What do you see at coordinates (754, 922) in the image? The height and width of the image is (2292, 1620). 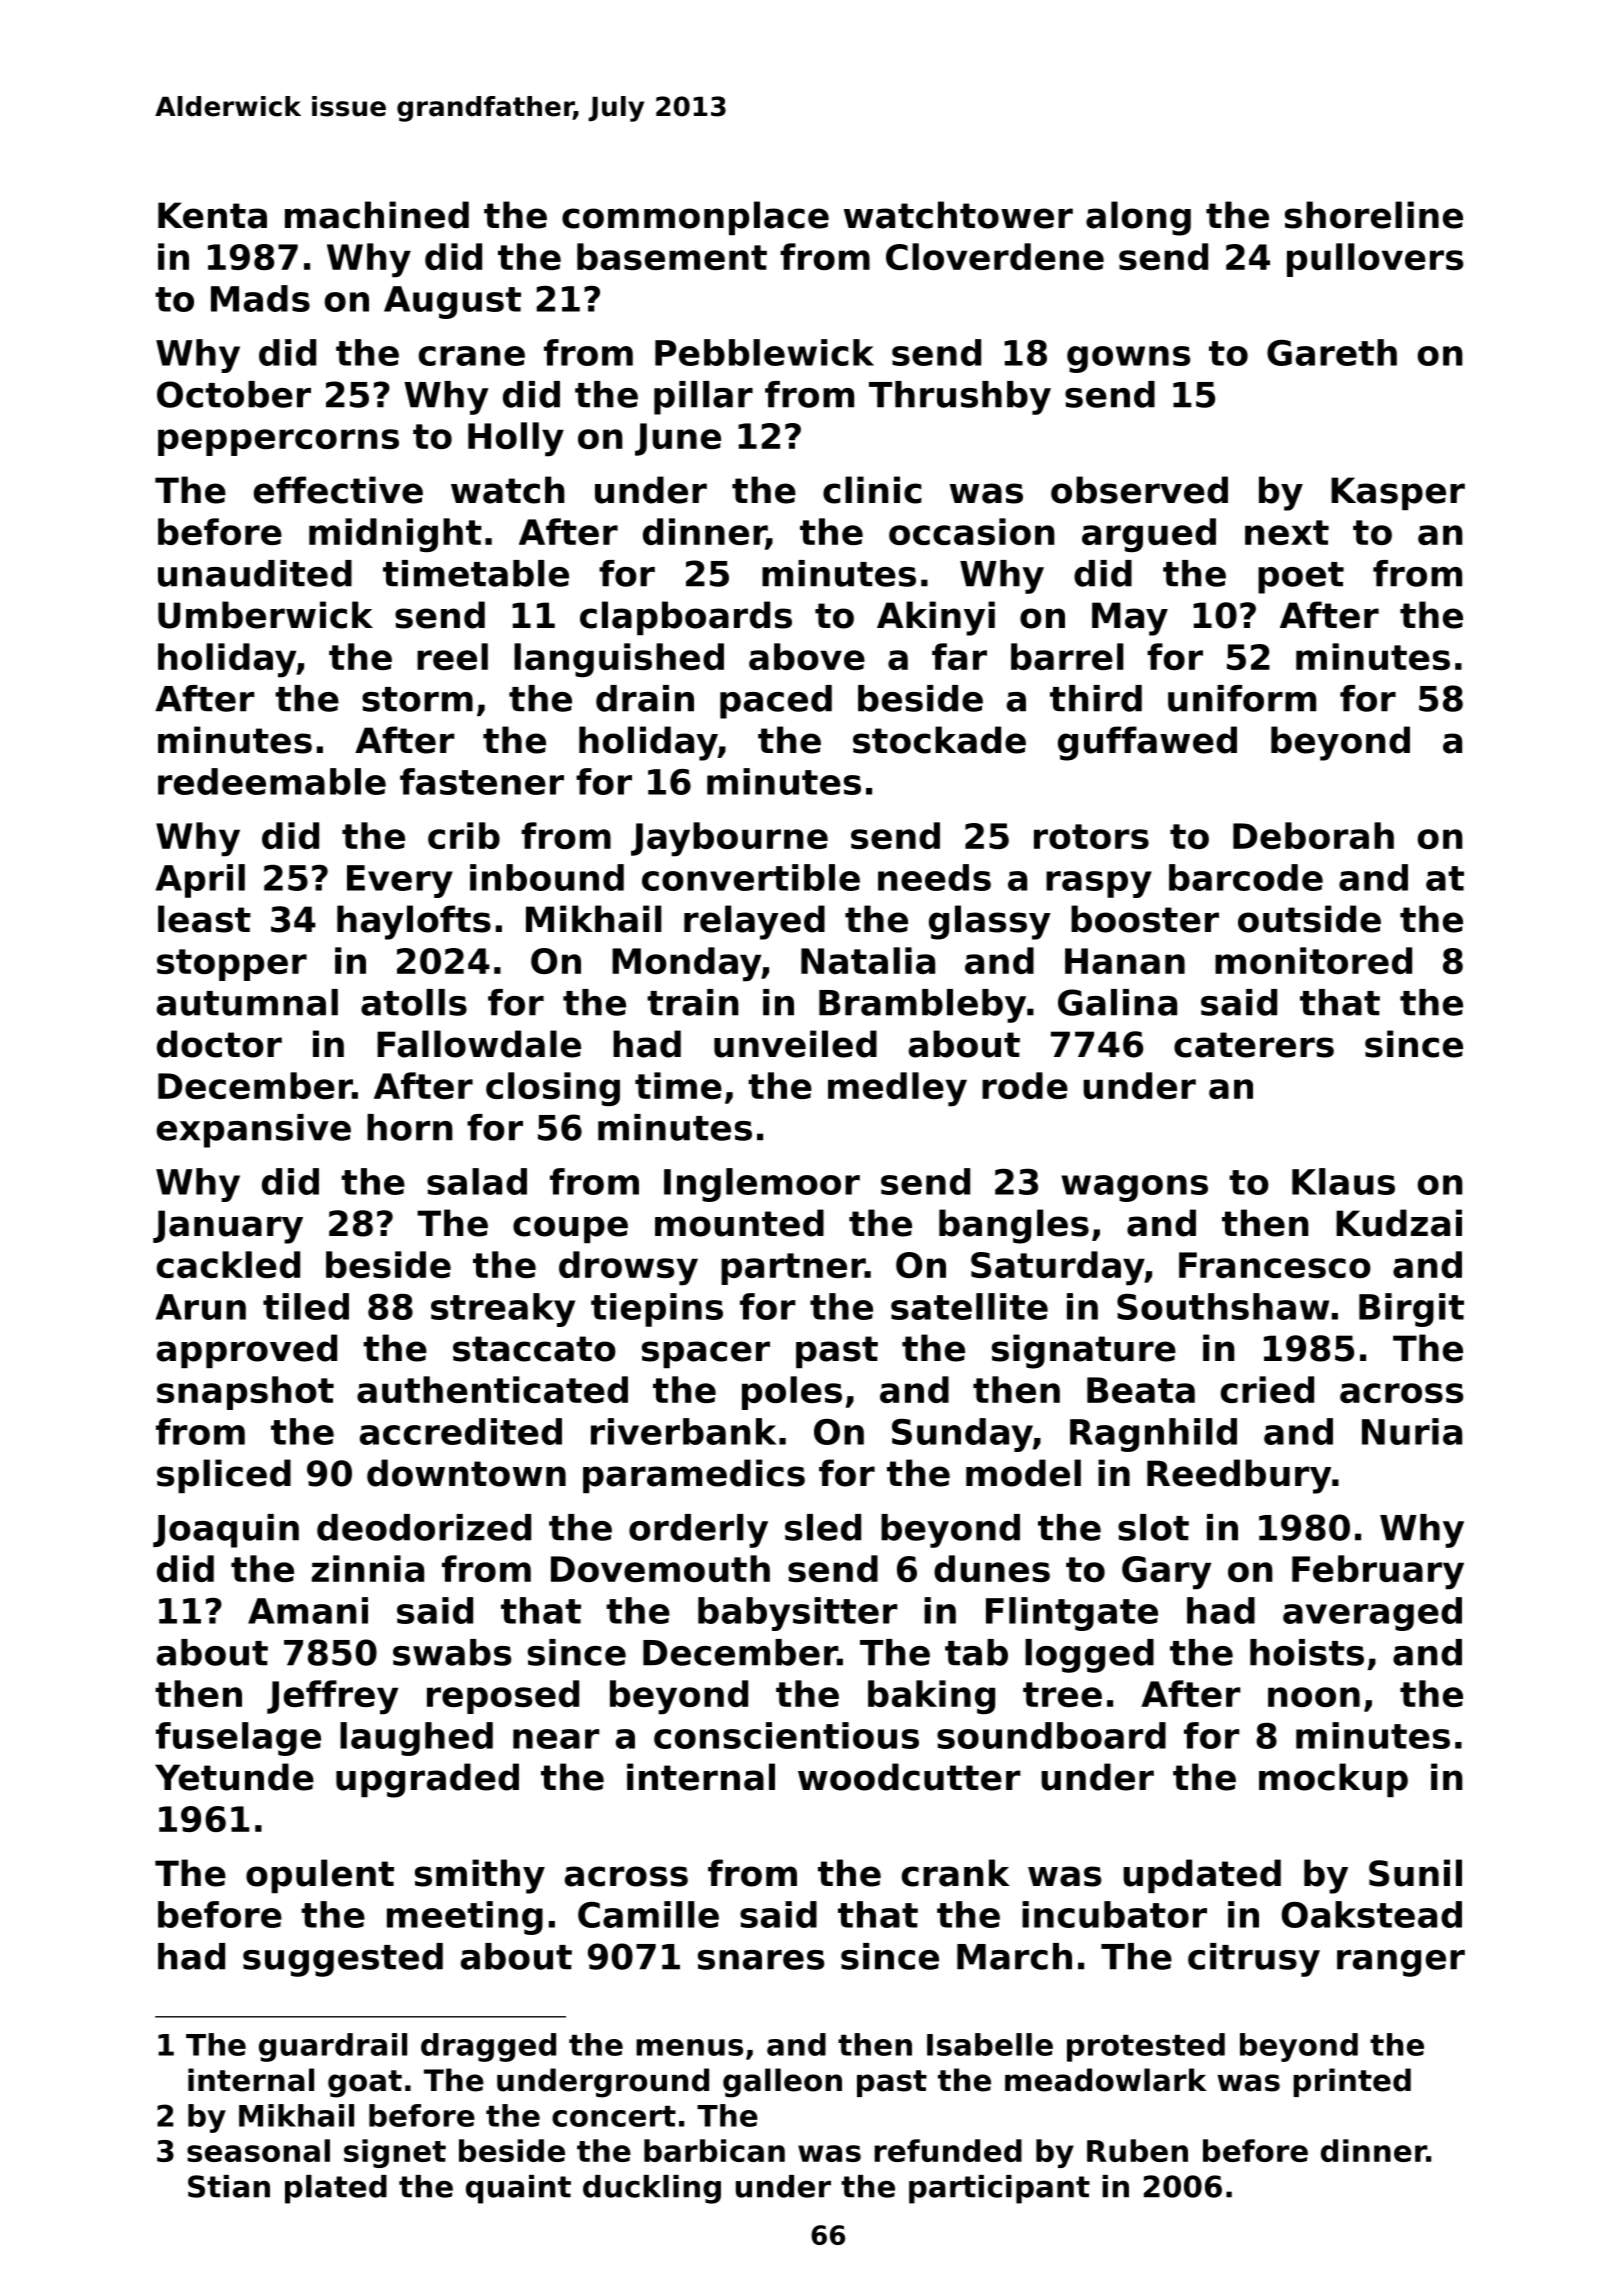 I see `relayed` at bounding box center [754, 922].
